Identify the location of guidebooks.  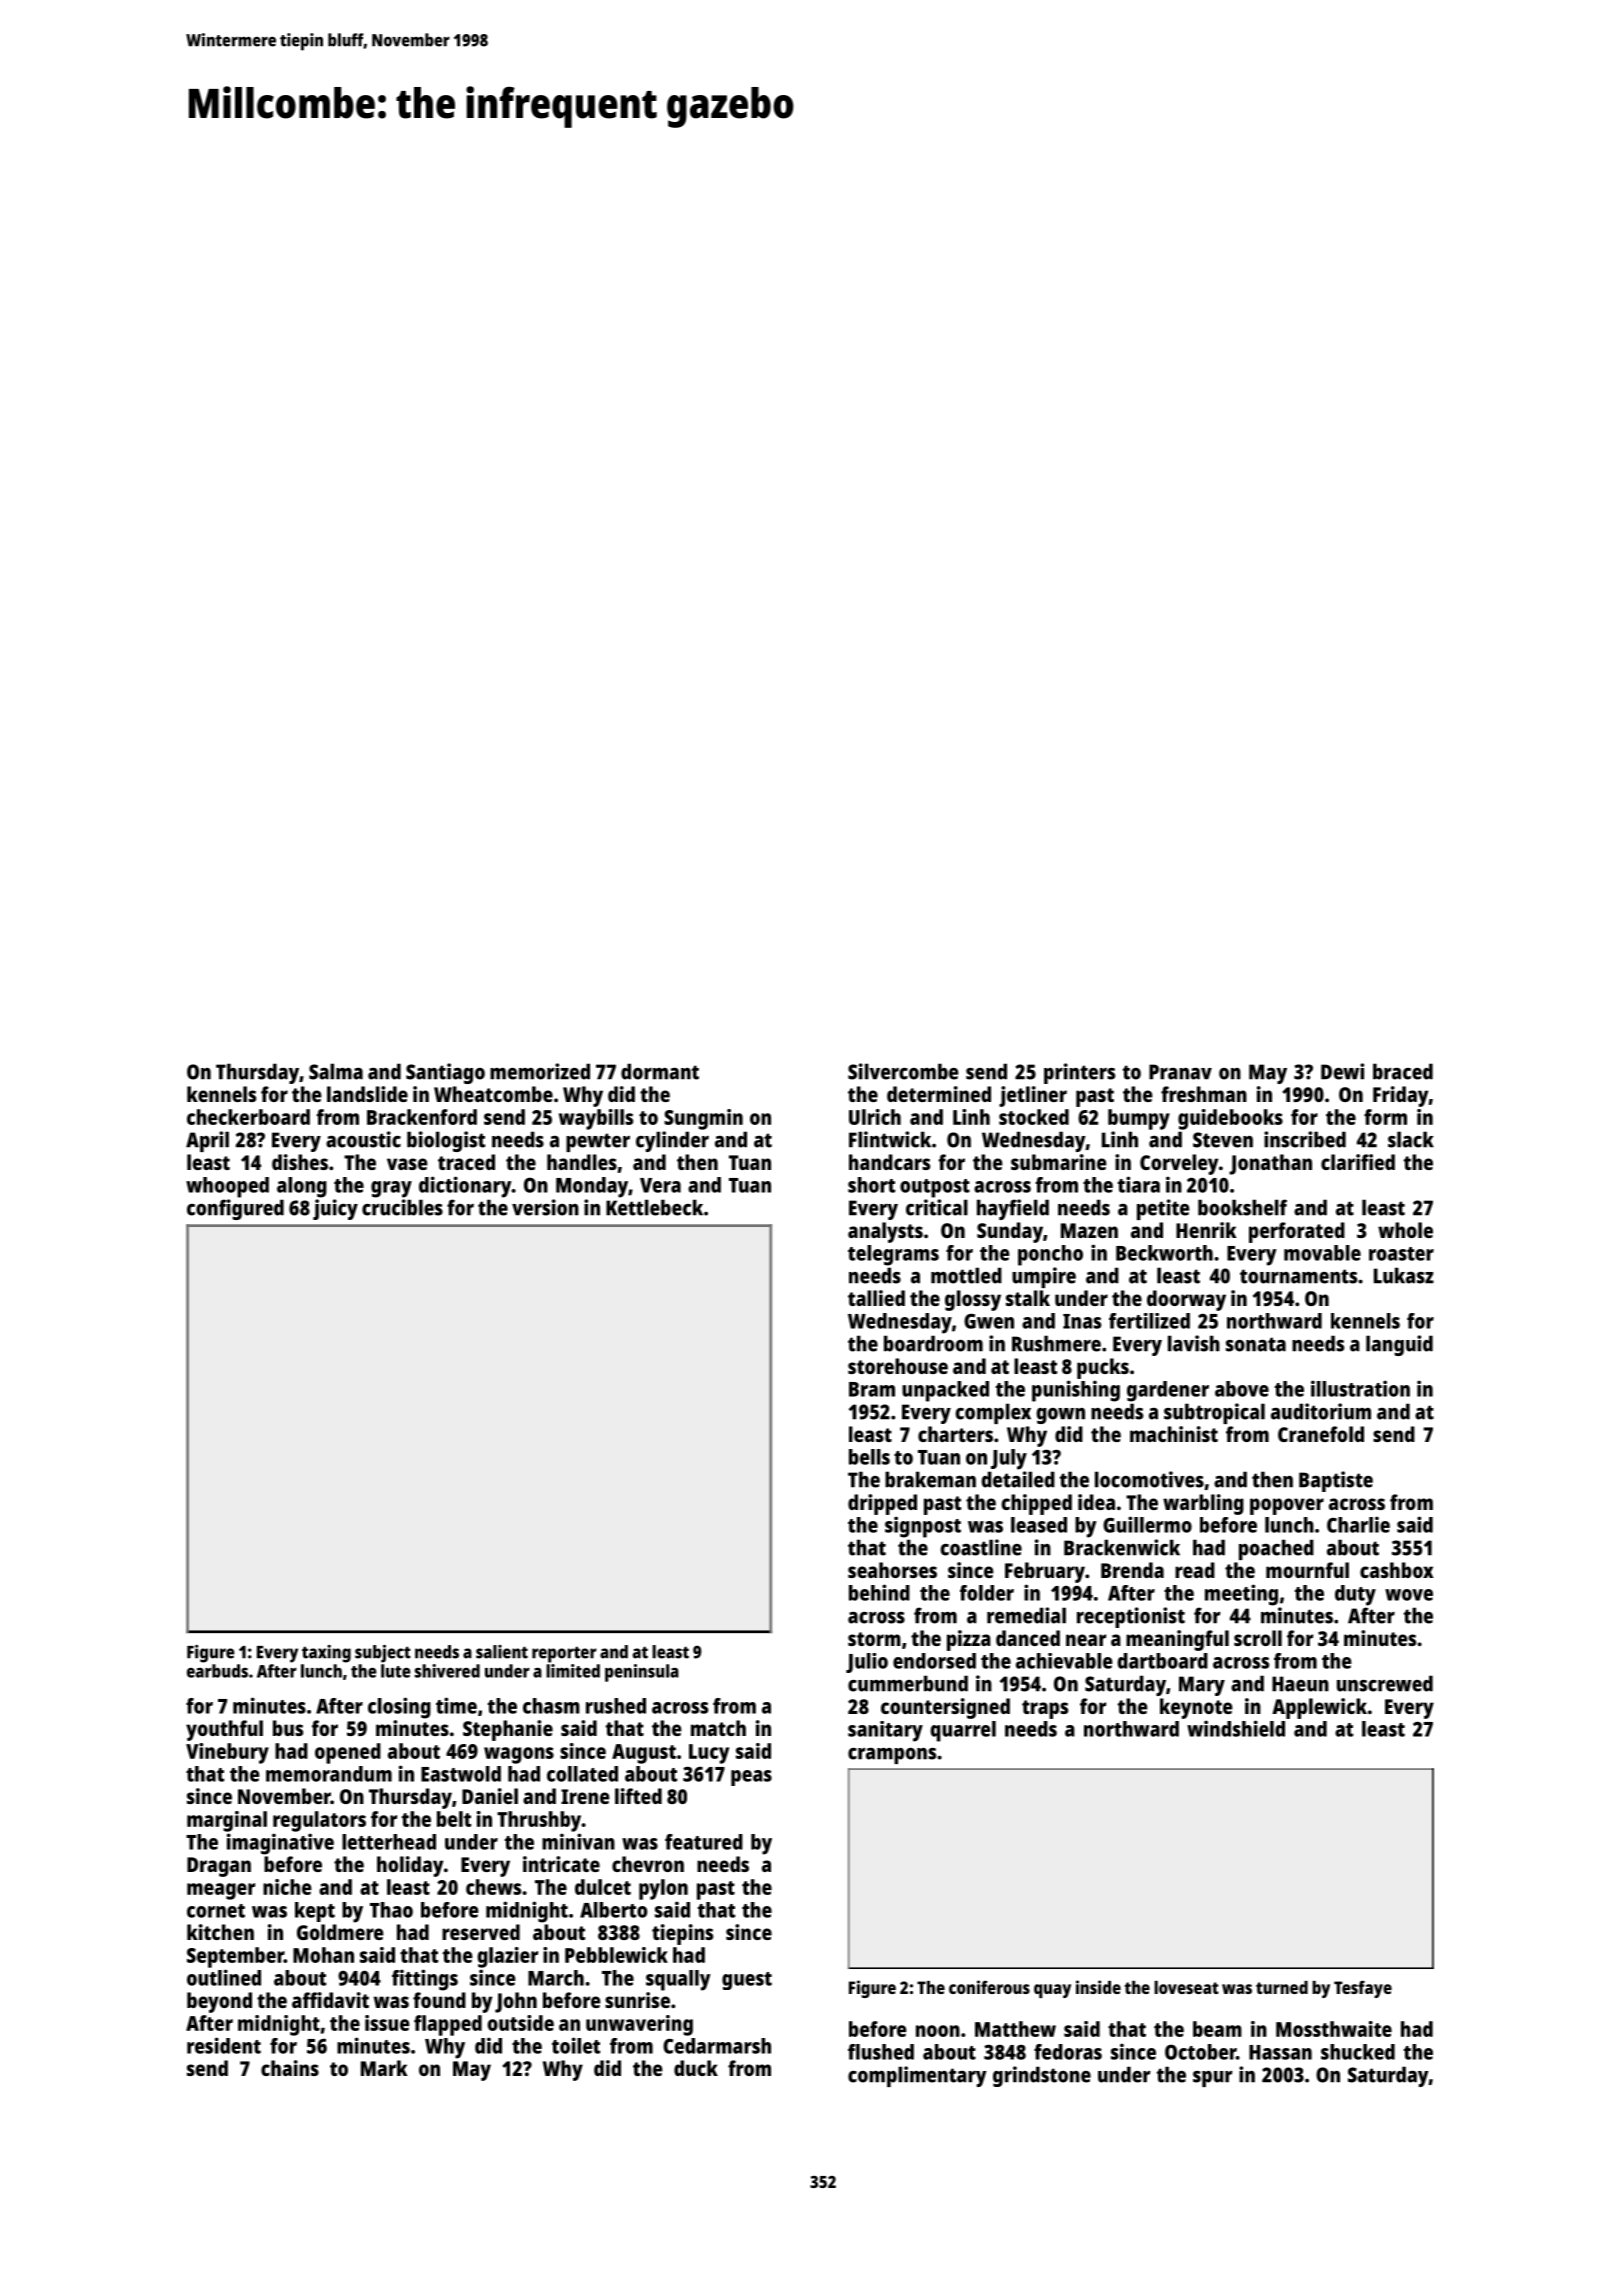
(1230, 1119).
